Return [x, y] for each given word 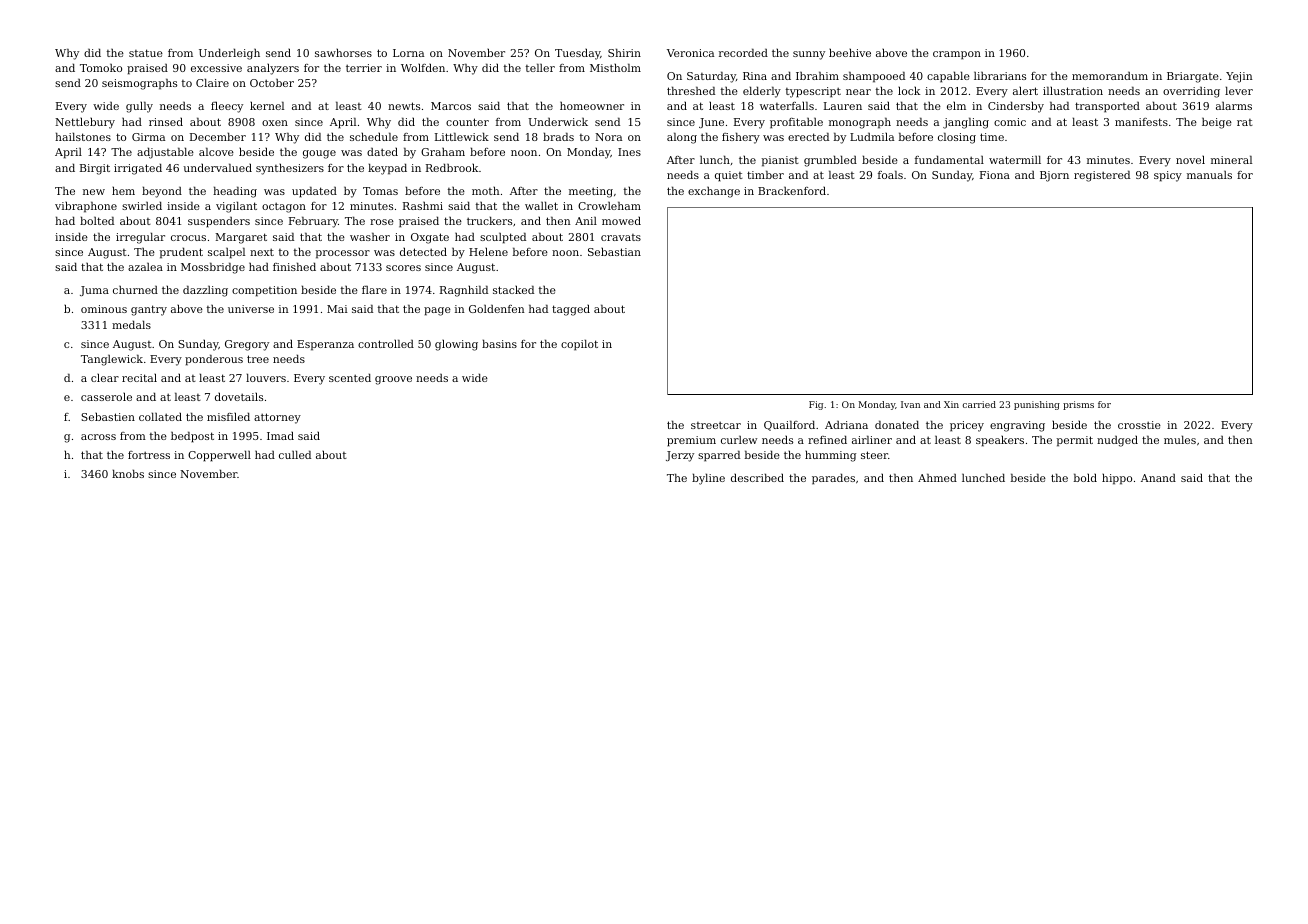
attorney [277, 418]
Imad [280, 436]
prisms [1078, 405]
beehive [850, 52]
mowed [621, 221]
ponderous [214, 360]
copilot [579, 345]
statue [146, 53]
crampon [957, 55]
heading [235, 192]
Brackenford [792, 190]
